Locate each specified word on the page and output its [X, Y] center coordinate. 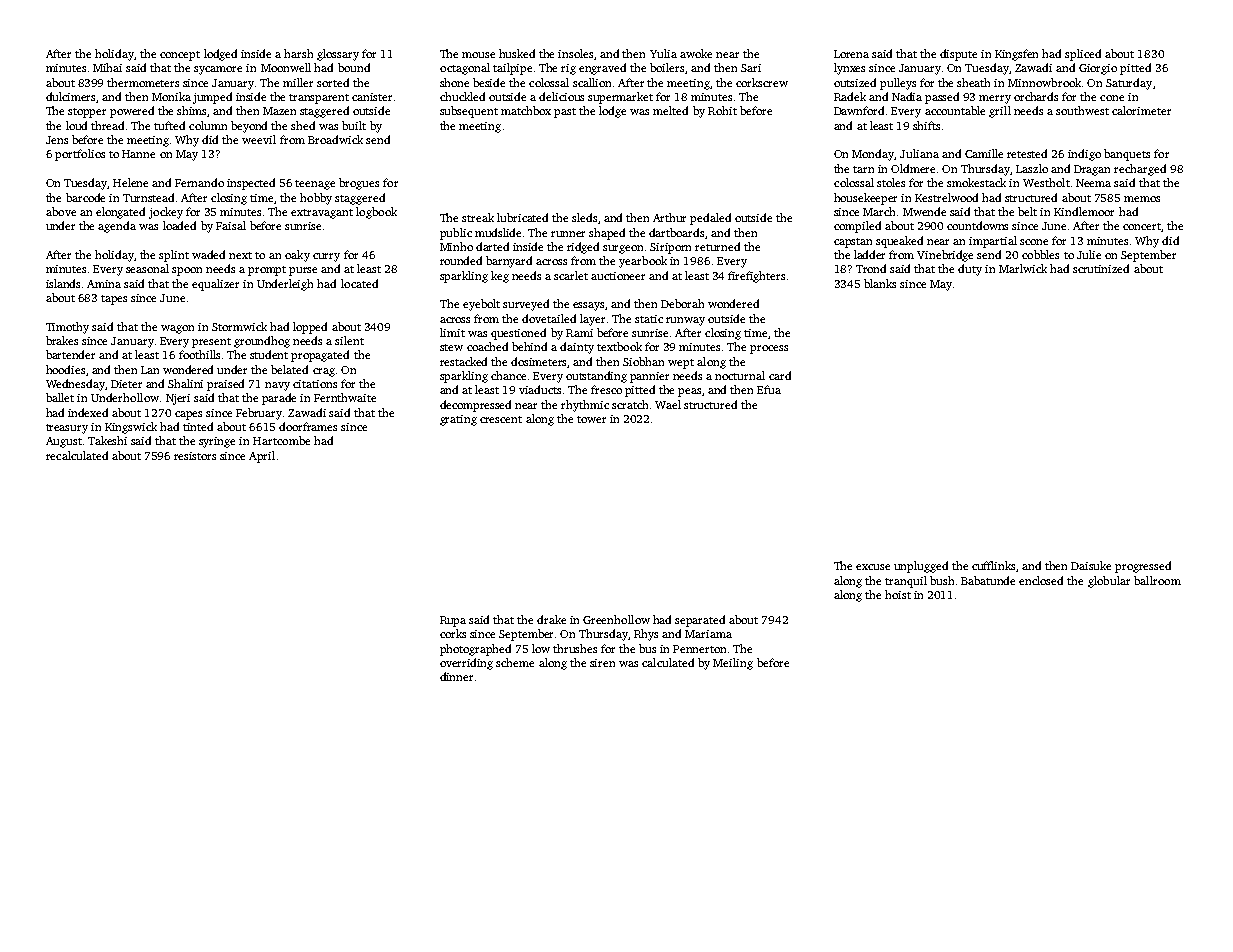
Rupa [453, 621]
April [262, 457]
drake [551, 619]
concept [180, 56]
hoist [898, 594]
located [359, 283]
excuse [873, 567]
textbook [619, 346]
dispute [958, 55]
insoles [575, 53]
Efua [769, 389]
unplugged [921, 567]
